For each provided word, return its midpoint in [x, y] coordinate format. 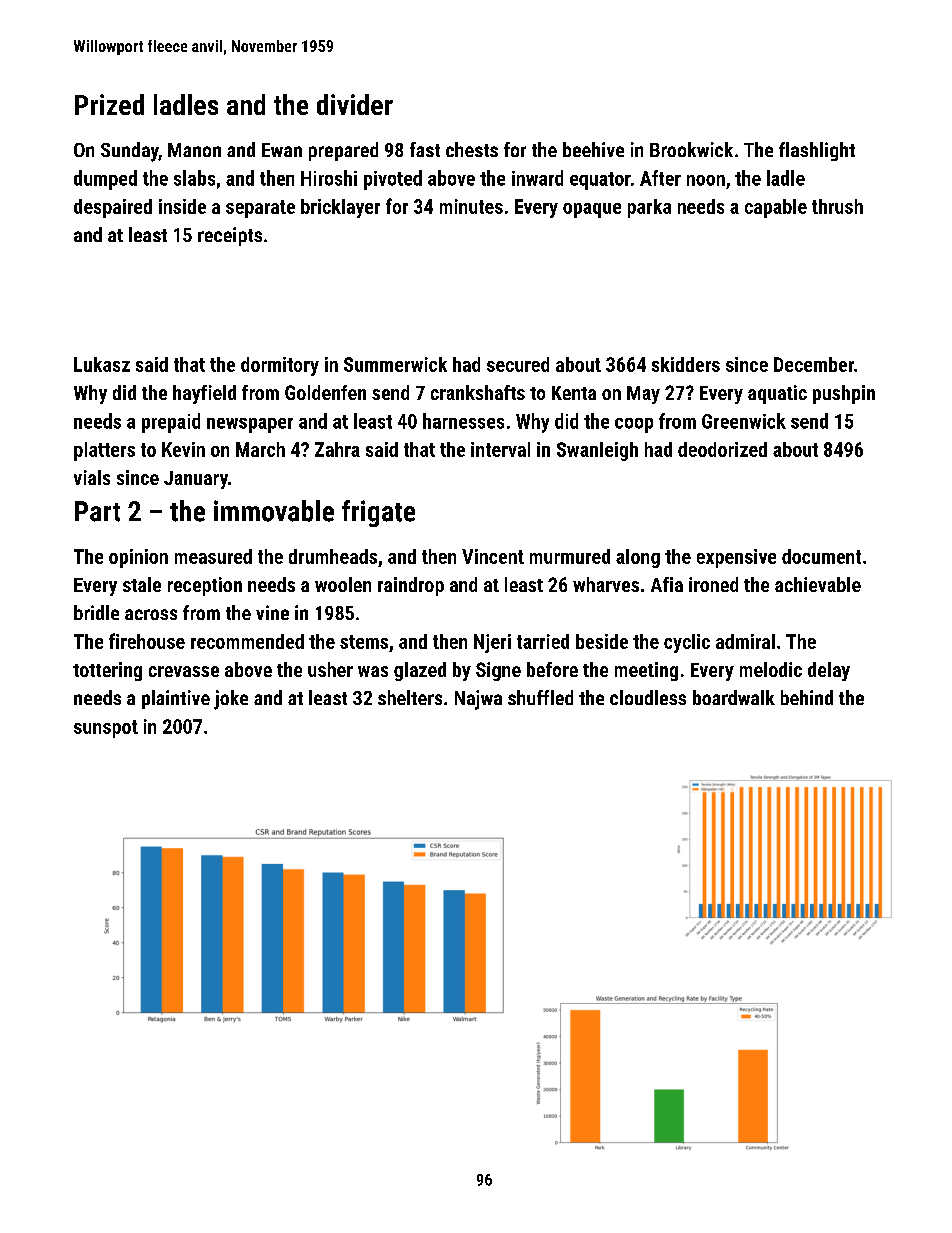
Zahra [337, 449]
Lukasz [102, 364]
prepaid [171, 423]
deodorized [722, 449]
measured [213, 556]
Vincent [493, 556]
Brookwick [691, 149]
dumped [105, 180]
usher [330, 669]
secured [518, 364]
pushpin [844, 394]
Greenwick [744, 421]
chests [472, 149]
